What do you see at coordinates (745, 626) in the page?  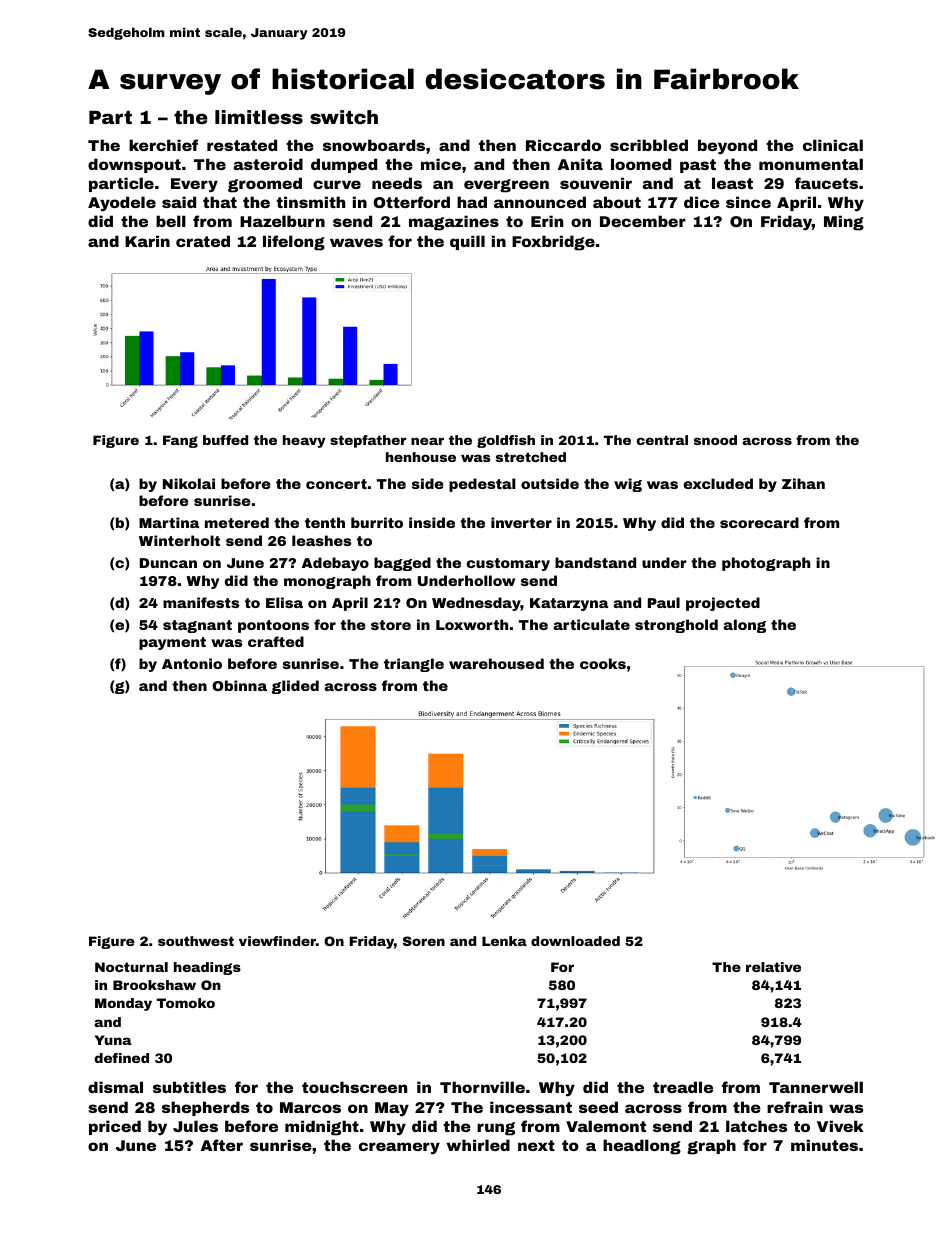 I see `along` at bounding box center [745, 626].
